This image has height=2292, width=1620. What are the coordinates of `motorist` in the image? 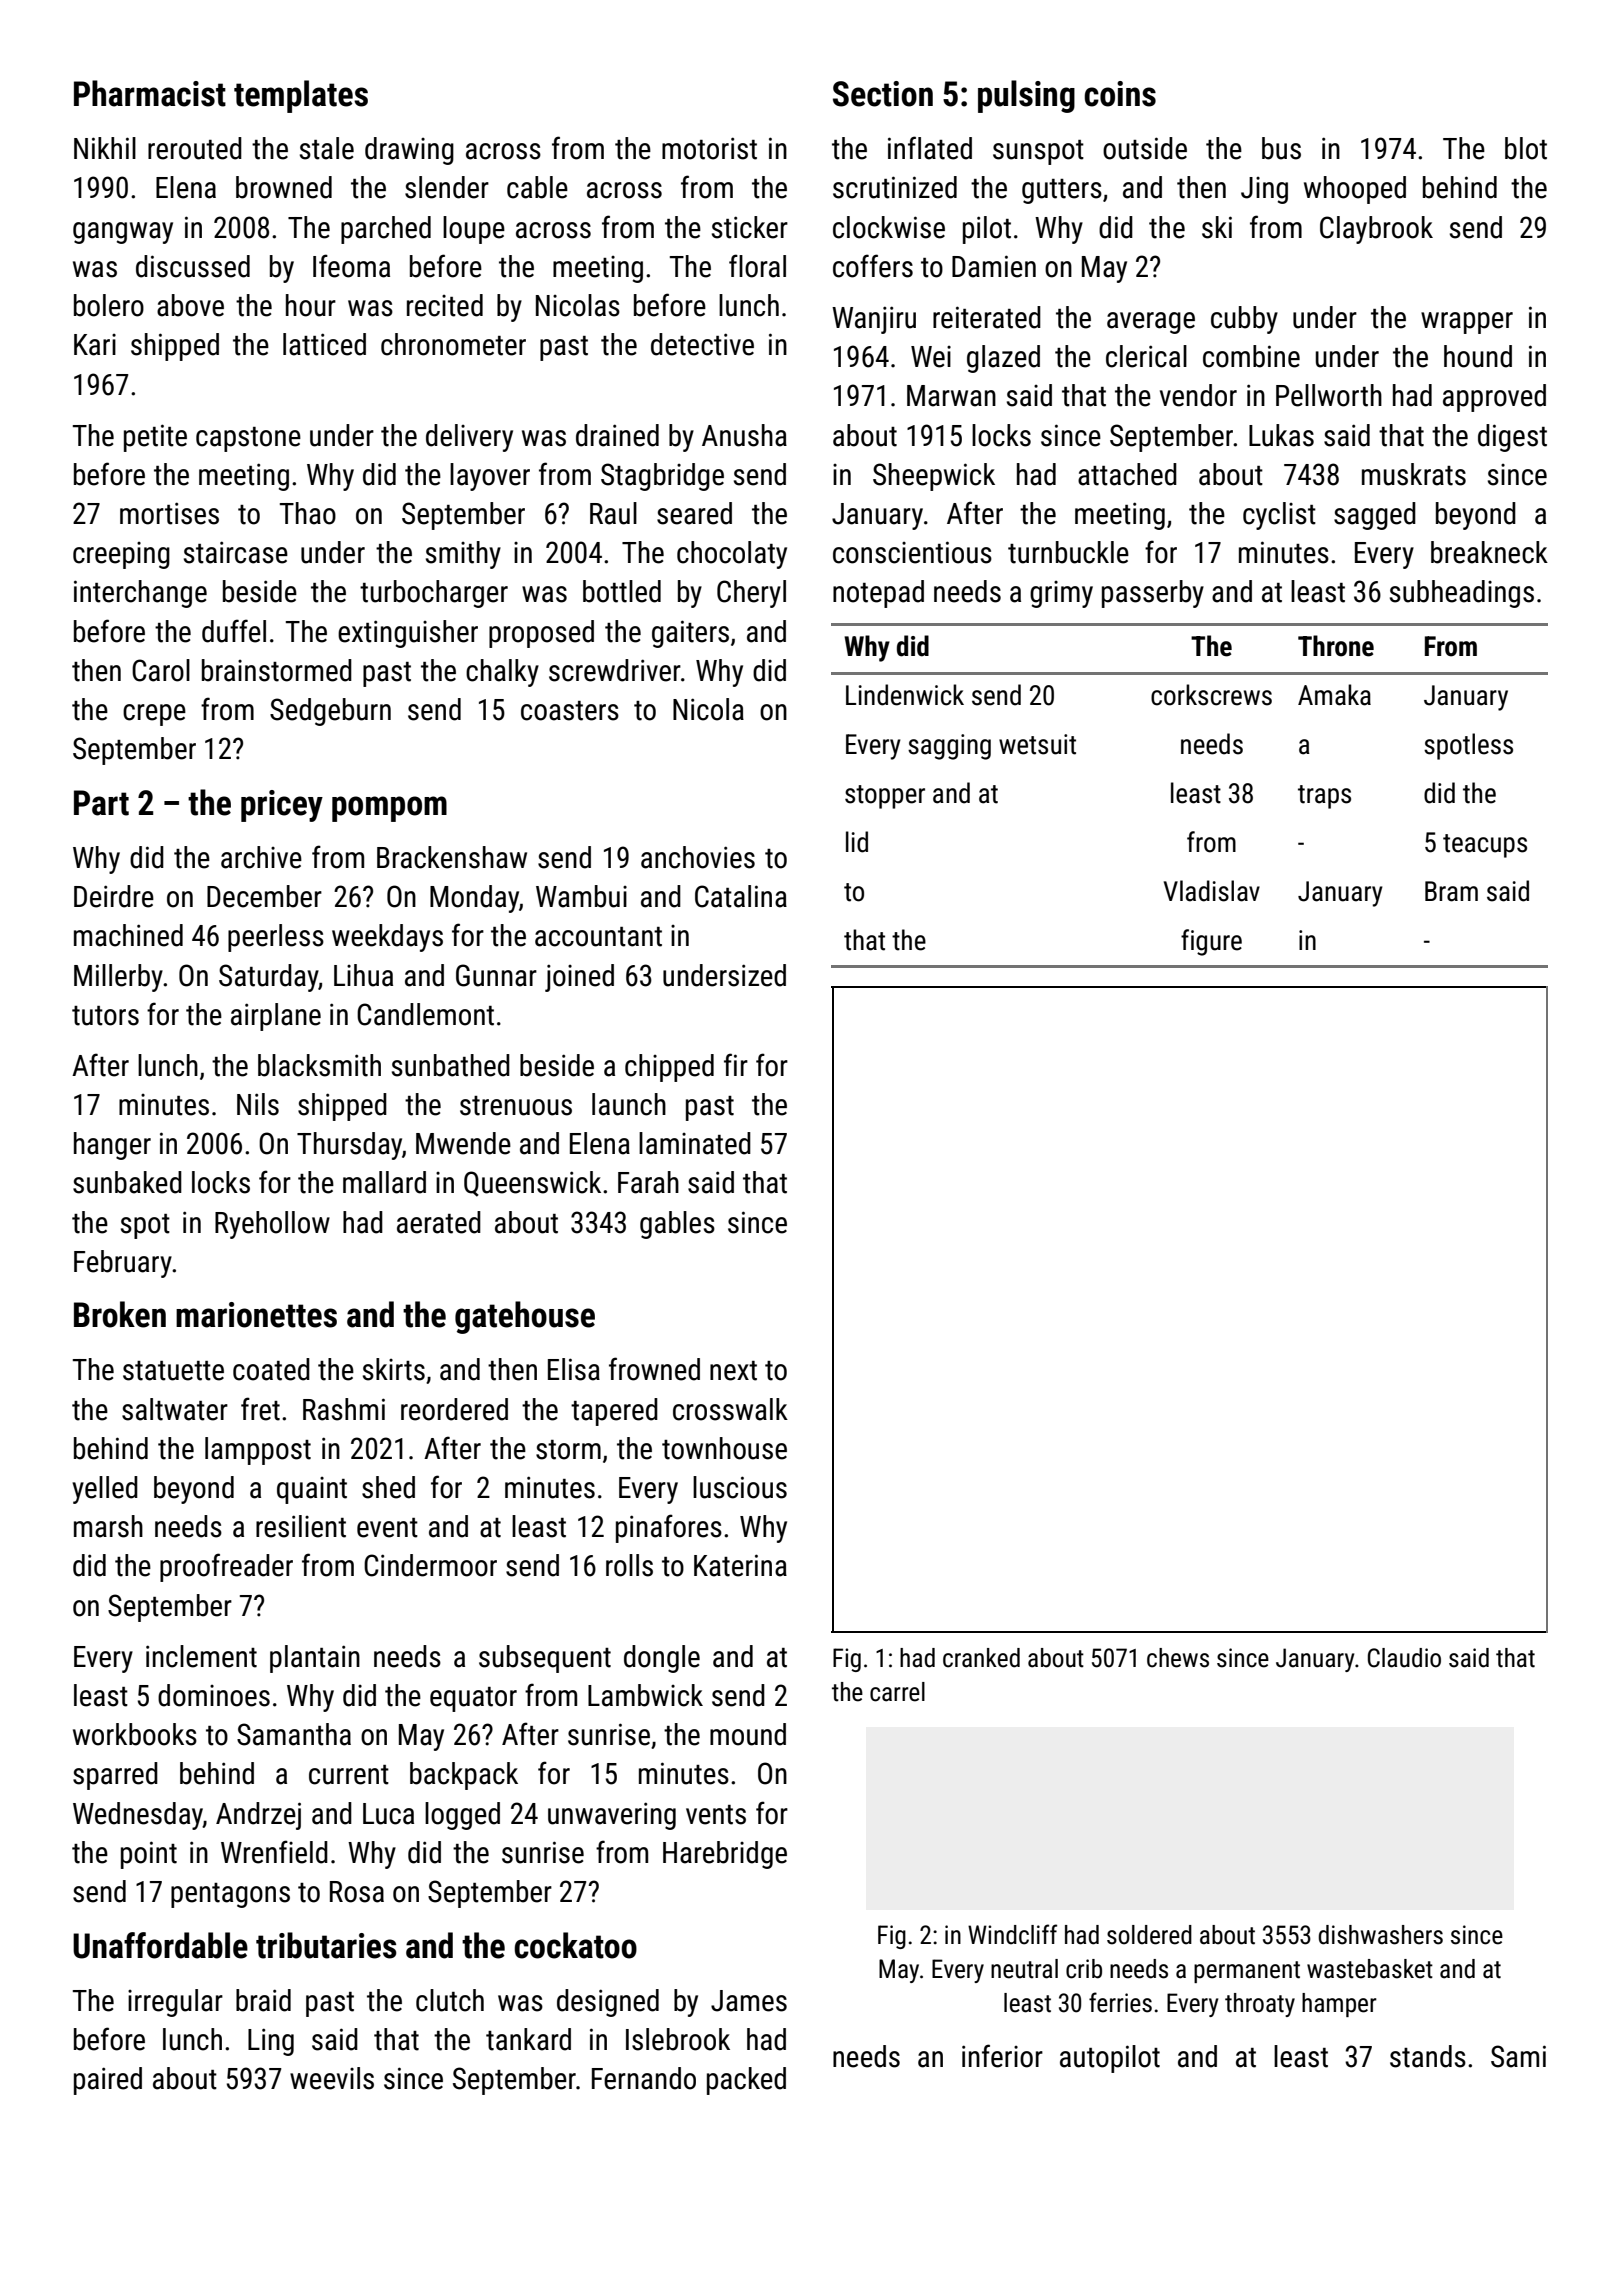 It's located at (709, 148).
